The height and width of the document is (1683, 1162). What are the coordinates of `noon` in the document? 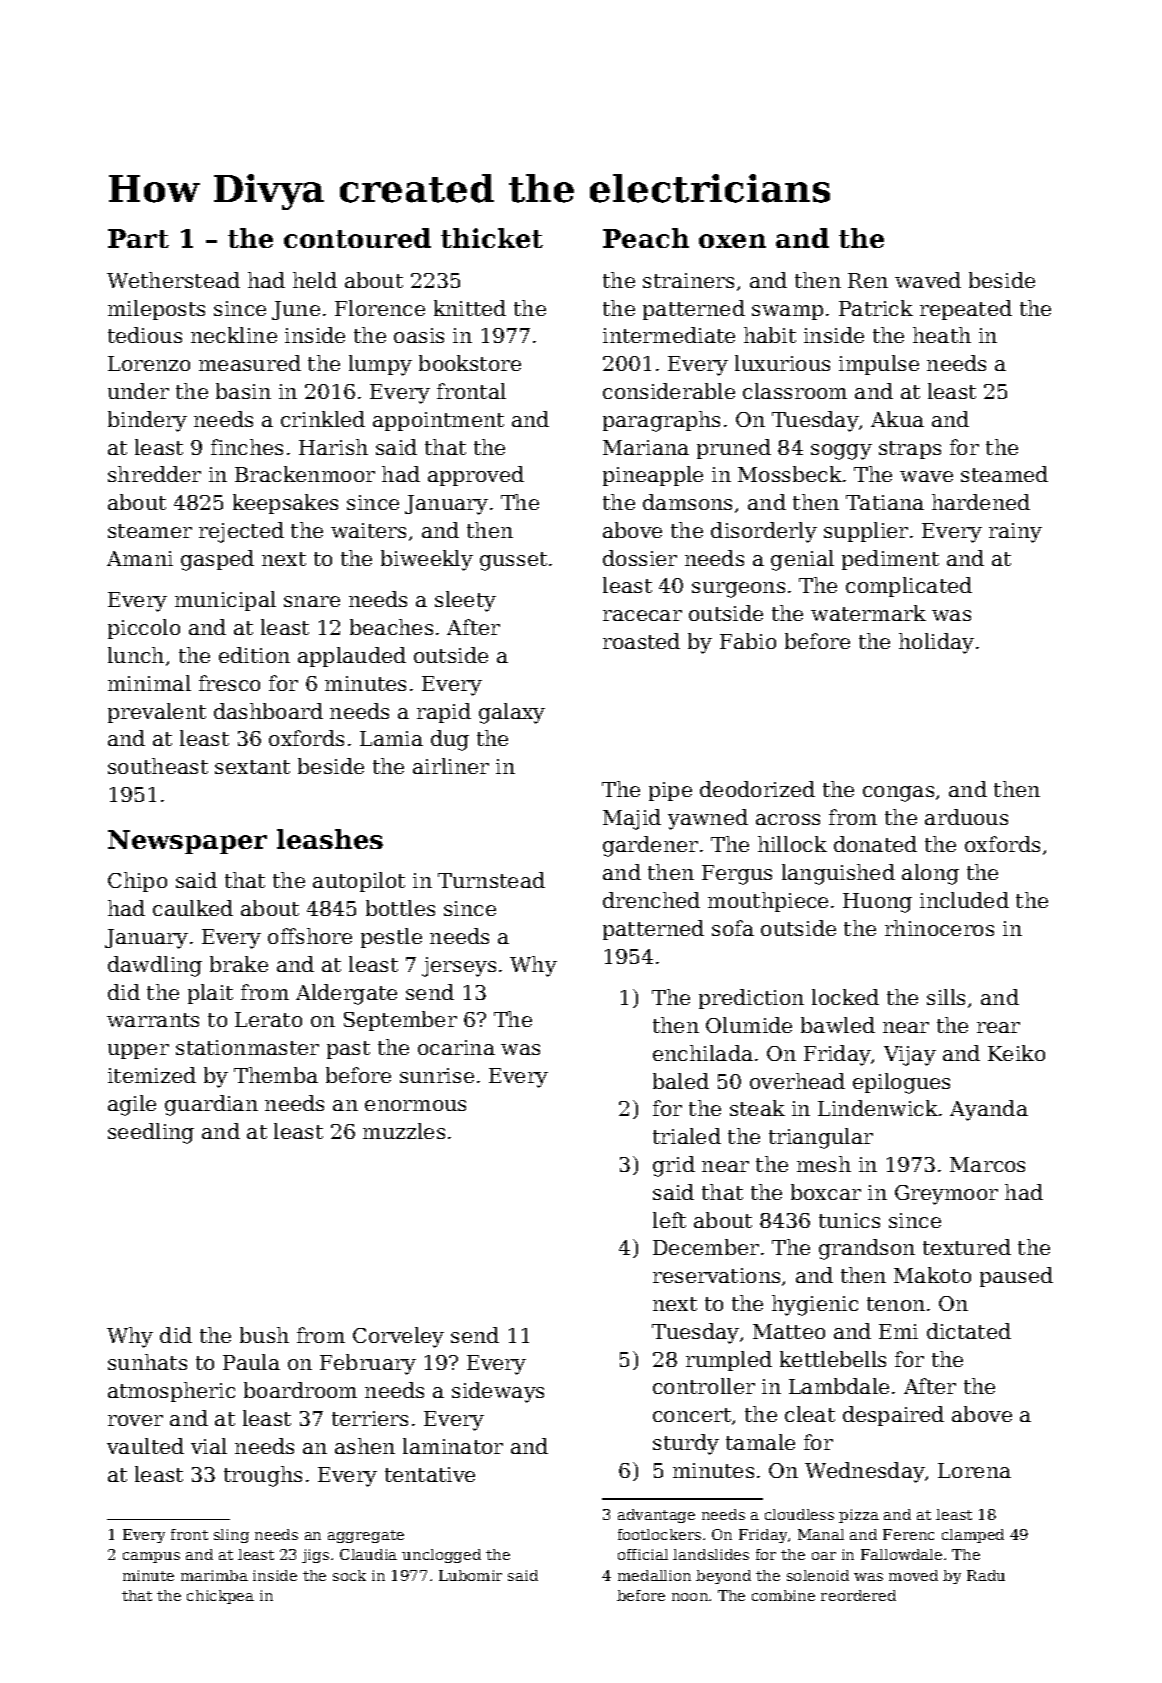 It's located at (690, 1597).
